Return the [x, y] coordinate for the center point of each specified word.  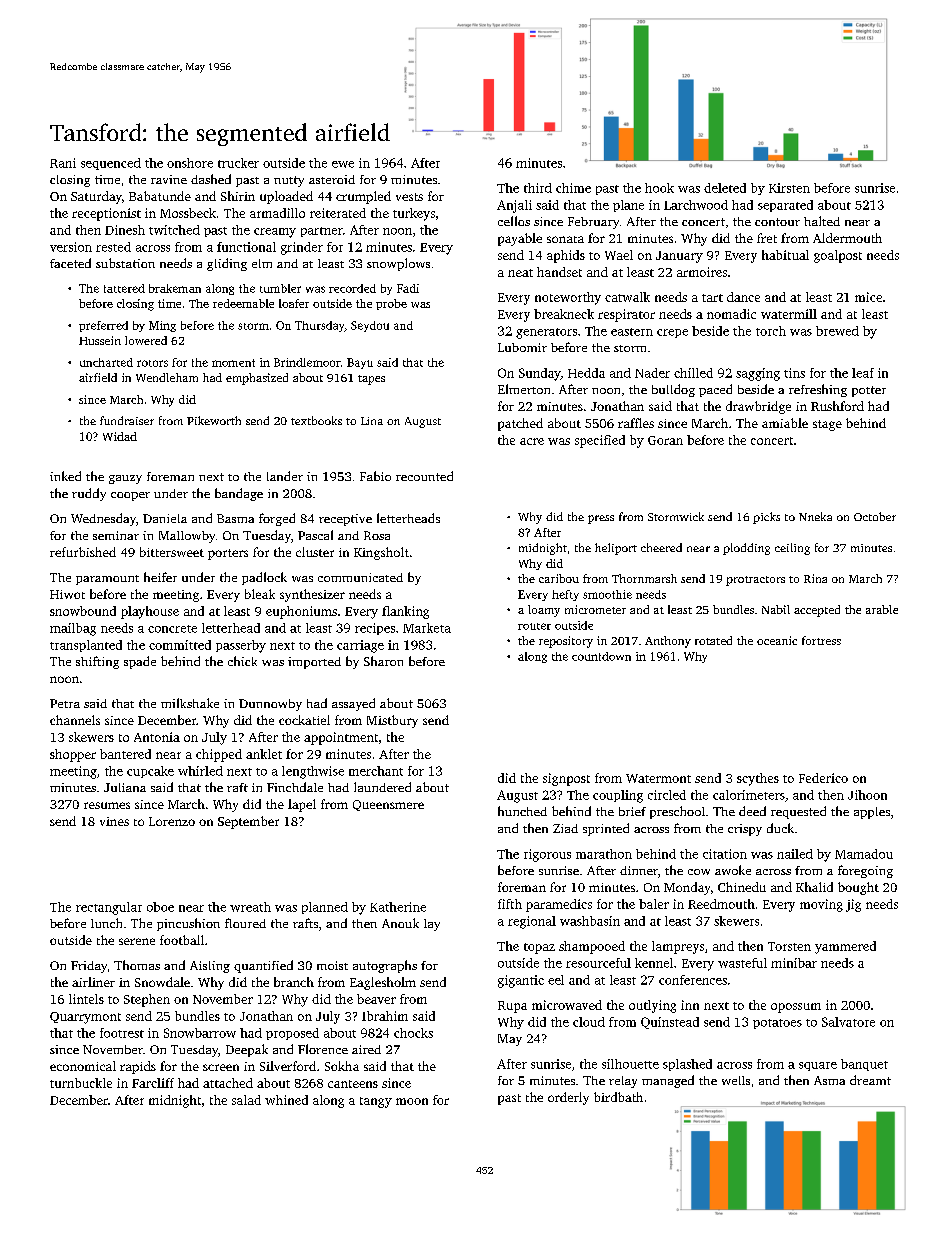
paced [715, 390]
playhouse [150, 612]
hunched [522, 811]
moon [412, 1101]
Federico [823, 778]
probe [391, 304]
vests [409, 197]
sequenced [111, 164]
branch [294, 982]
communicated [360, 577]
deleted [725, 188]
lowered [146, 340]
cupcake [150, 772]
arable [882, 609]
